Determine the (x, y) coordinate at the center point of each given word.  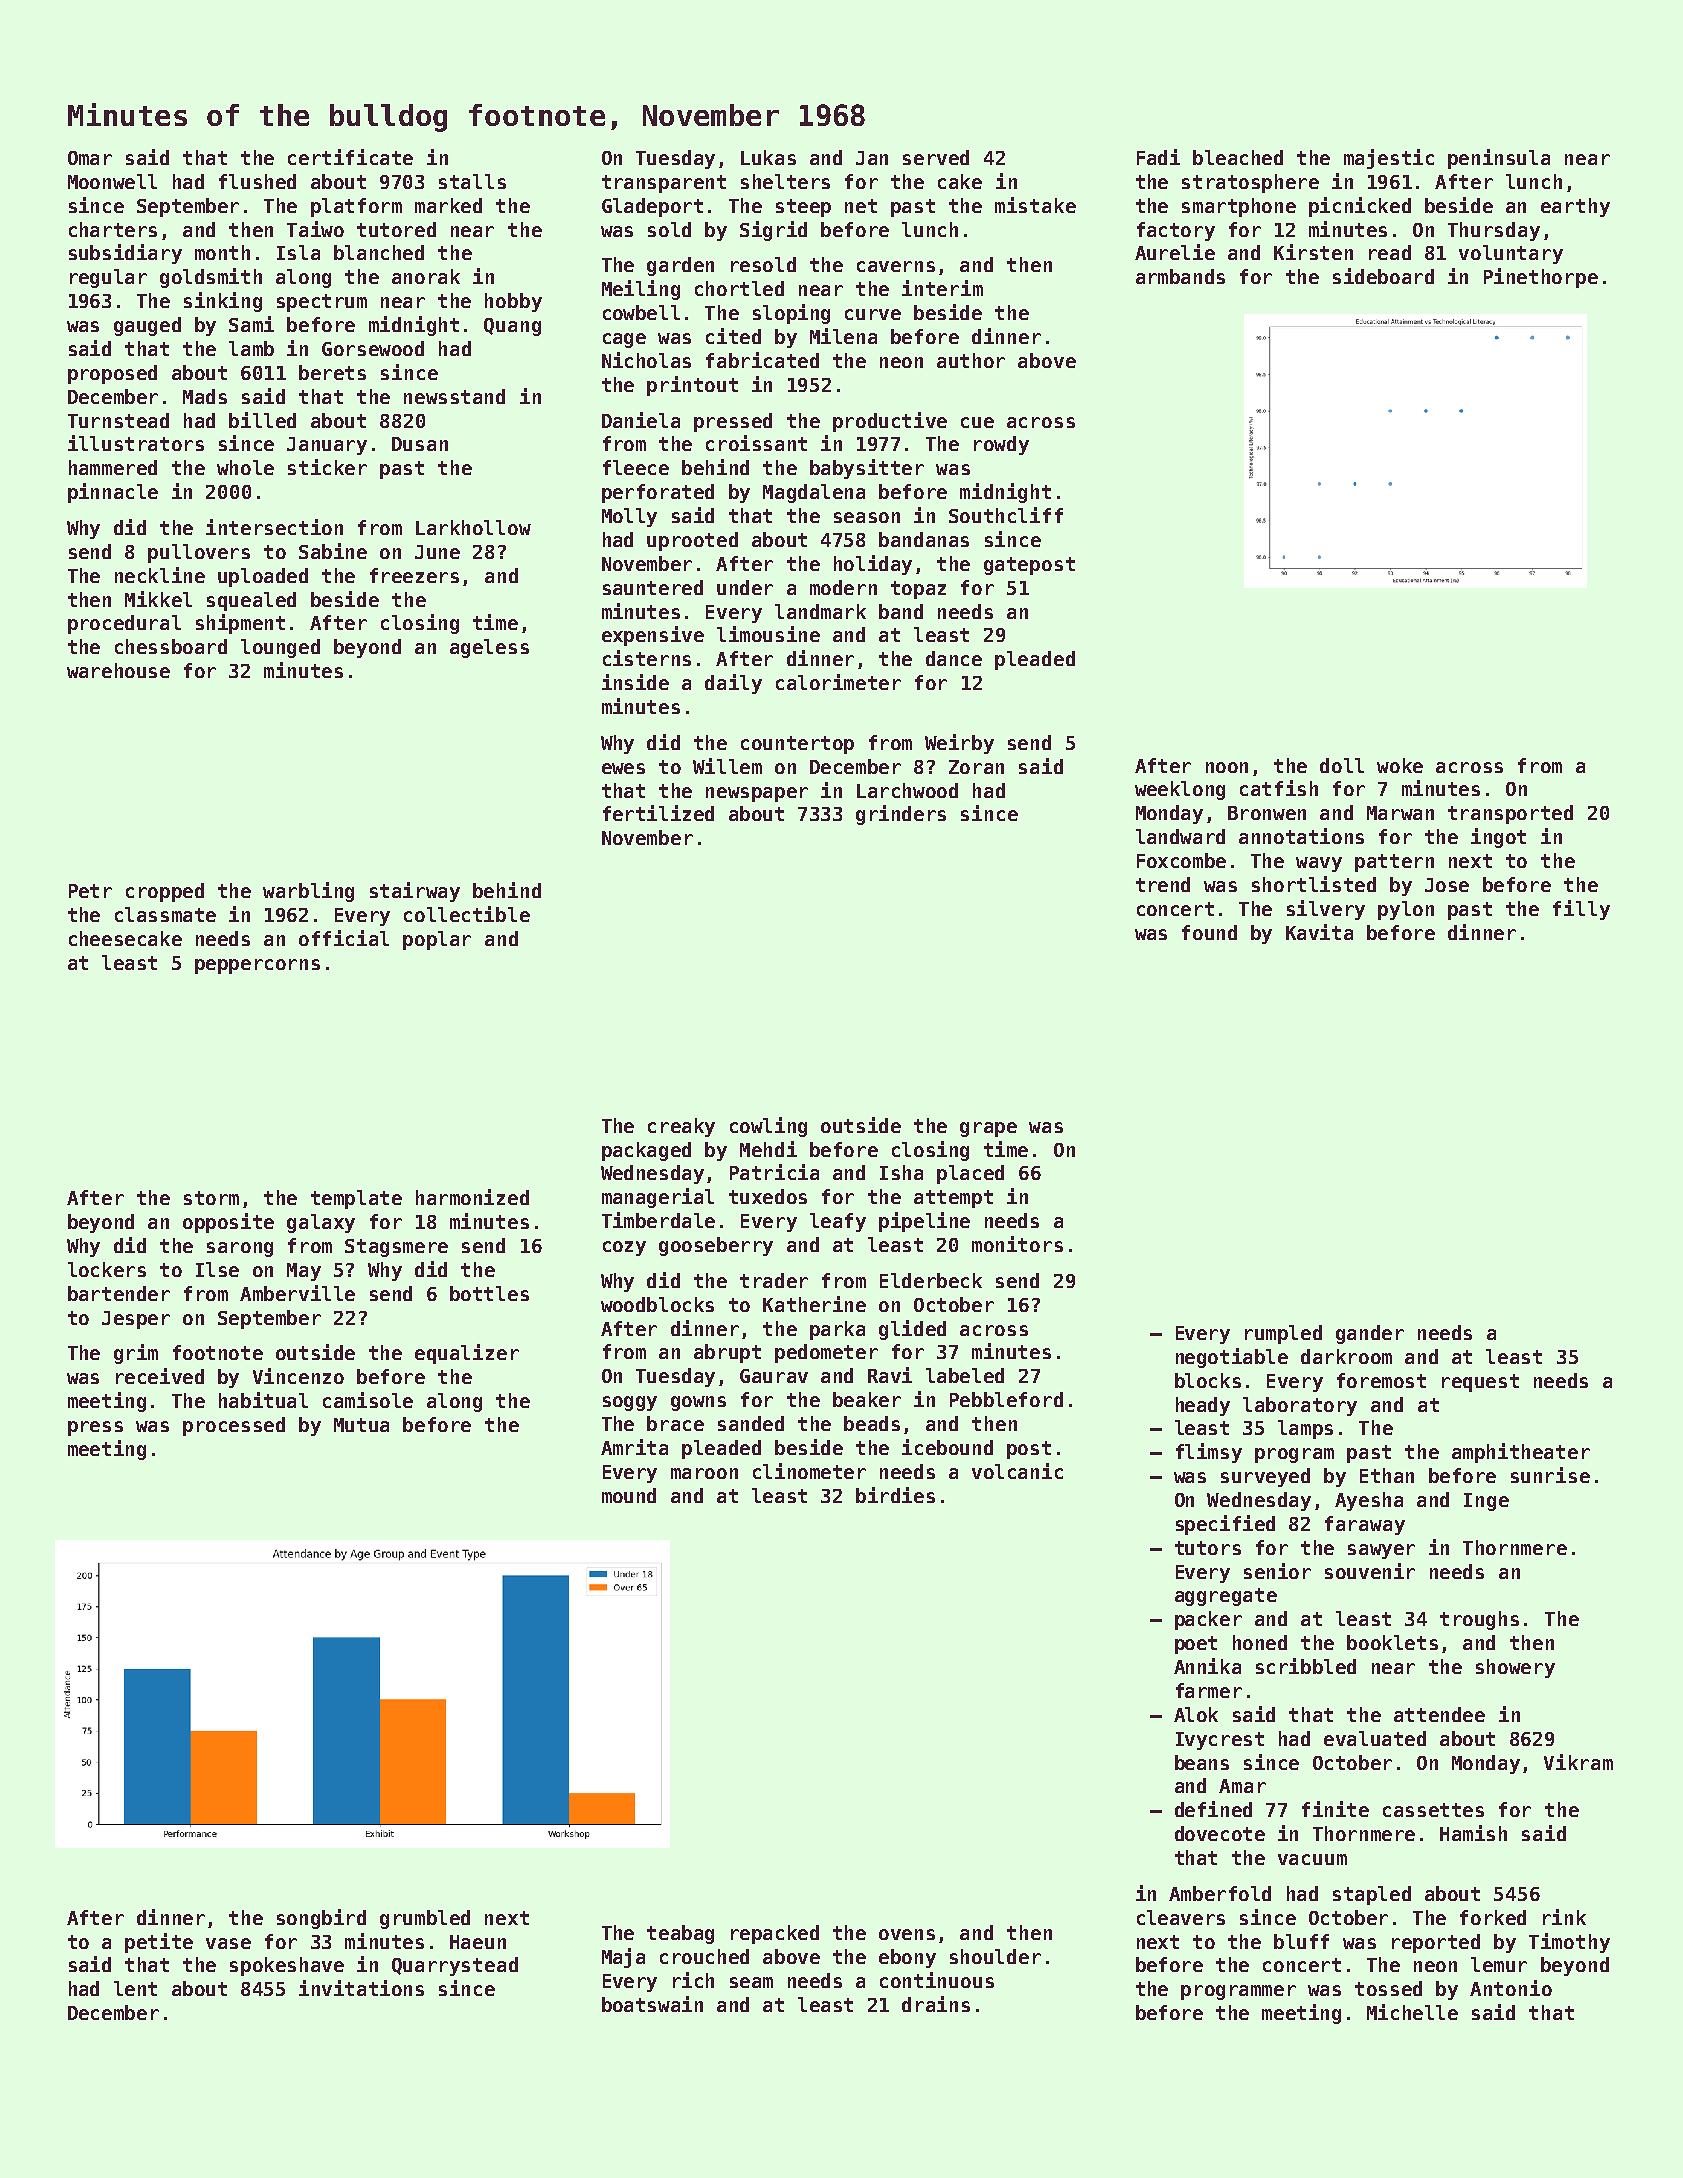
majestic (1389, 159)
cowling (768, 1127)
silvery (1326, 910)
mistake (1035, 205)
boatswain (652, 2004)
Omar (90, 158)
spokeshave (287, 1966)
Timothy (1569, 1943)
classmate (165, 914)
